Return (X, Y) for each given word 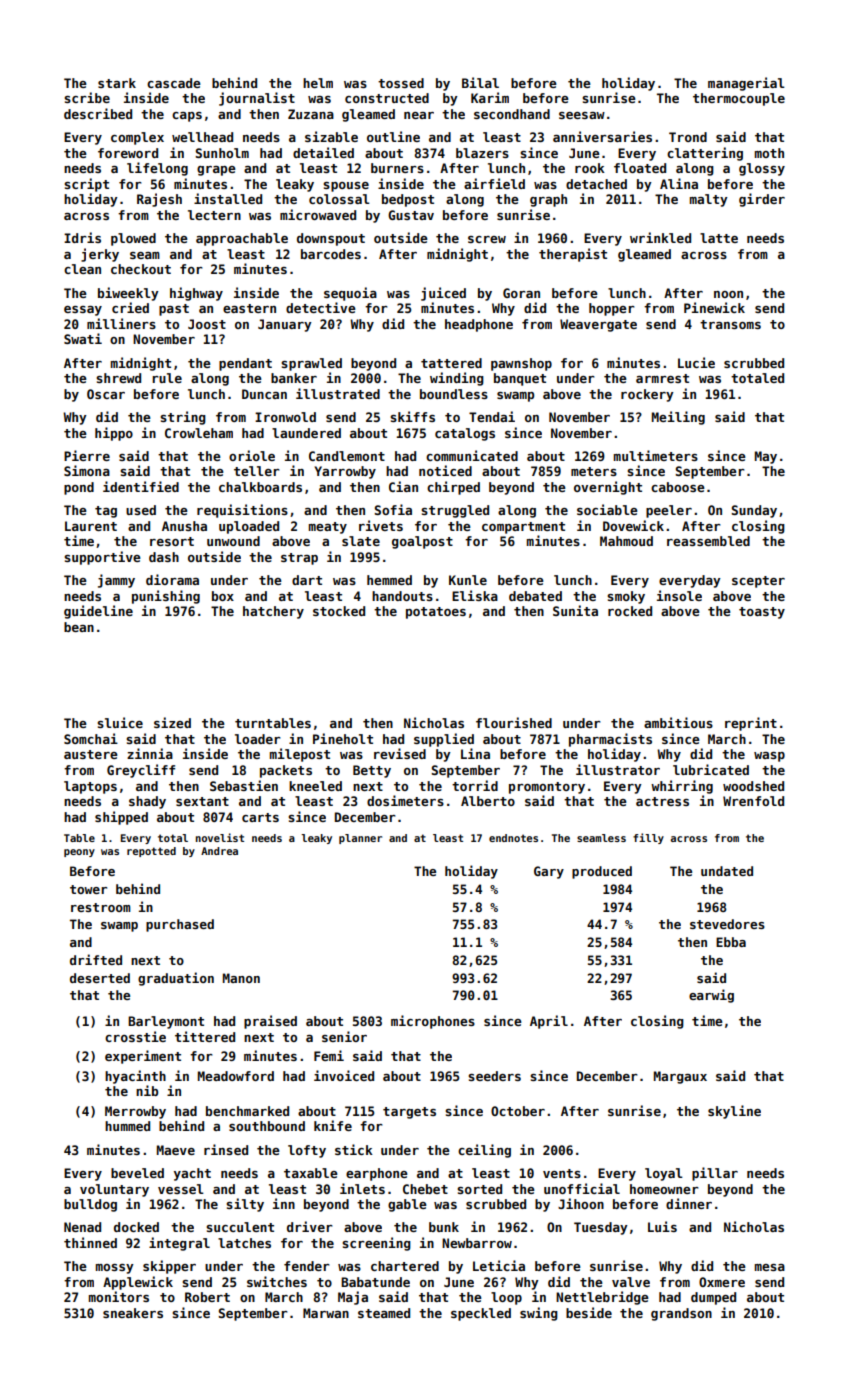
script (86, 185)
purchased (180, 925)
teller (257, 471)
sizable (331, 136)
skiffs (412, 416)
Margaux (680, 1077)
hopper (612, 309)
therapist (573, 255)
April (549, 1022)
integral (179, 1244)
